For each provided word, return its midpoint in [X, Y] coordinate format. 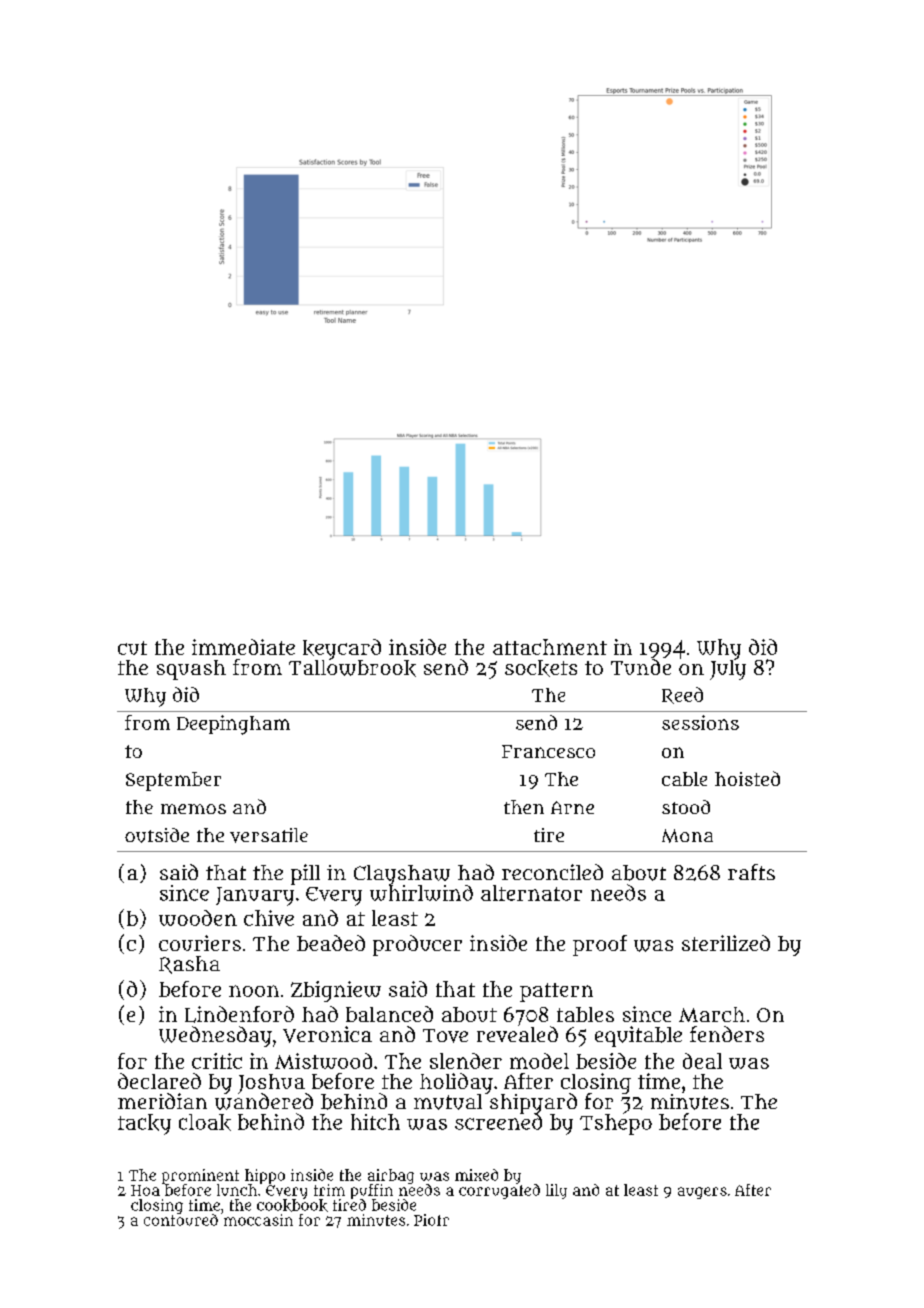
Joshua [272, 1084]
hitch [375, 1122]
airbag [391, 1176]
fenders [727, 1034]
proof [600, 945]
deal [702, 1061]
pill [305, 874]
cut [132, 648]
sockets [541, 668]
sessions [700, 722]
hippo [265, 1176]
